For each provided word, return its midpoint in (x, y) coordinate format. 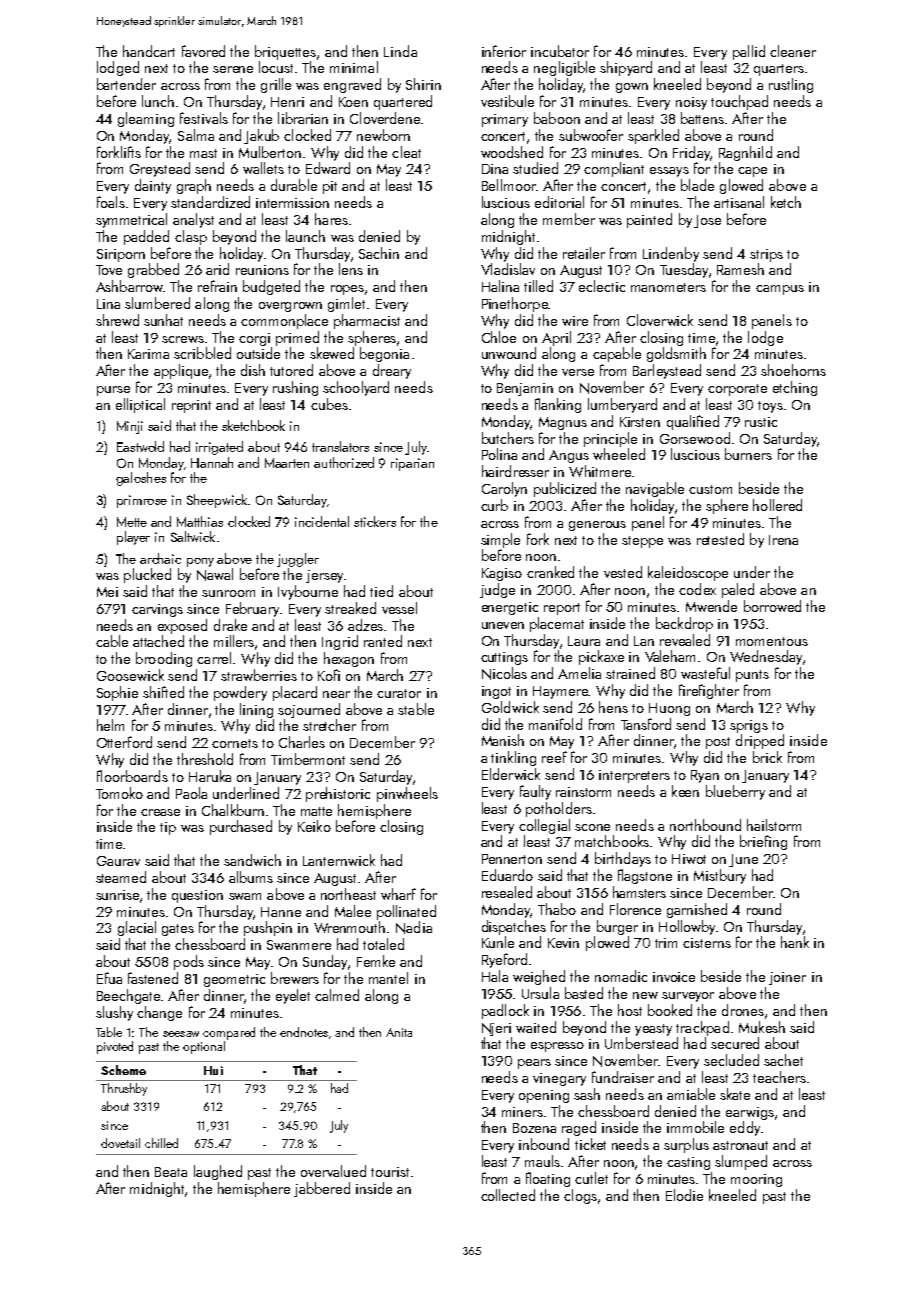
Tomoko (119, 793)
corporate (737, 390)
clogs (580, 1196)
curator (399, 693)
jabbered (322, 1189)
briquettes (285, 52)
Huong (669, 709)
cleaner (793, 51)
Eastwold (140, 446)
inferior (504, 51)
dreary (392, 371)
